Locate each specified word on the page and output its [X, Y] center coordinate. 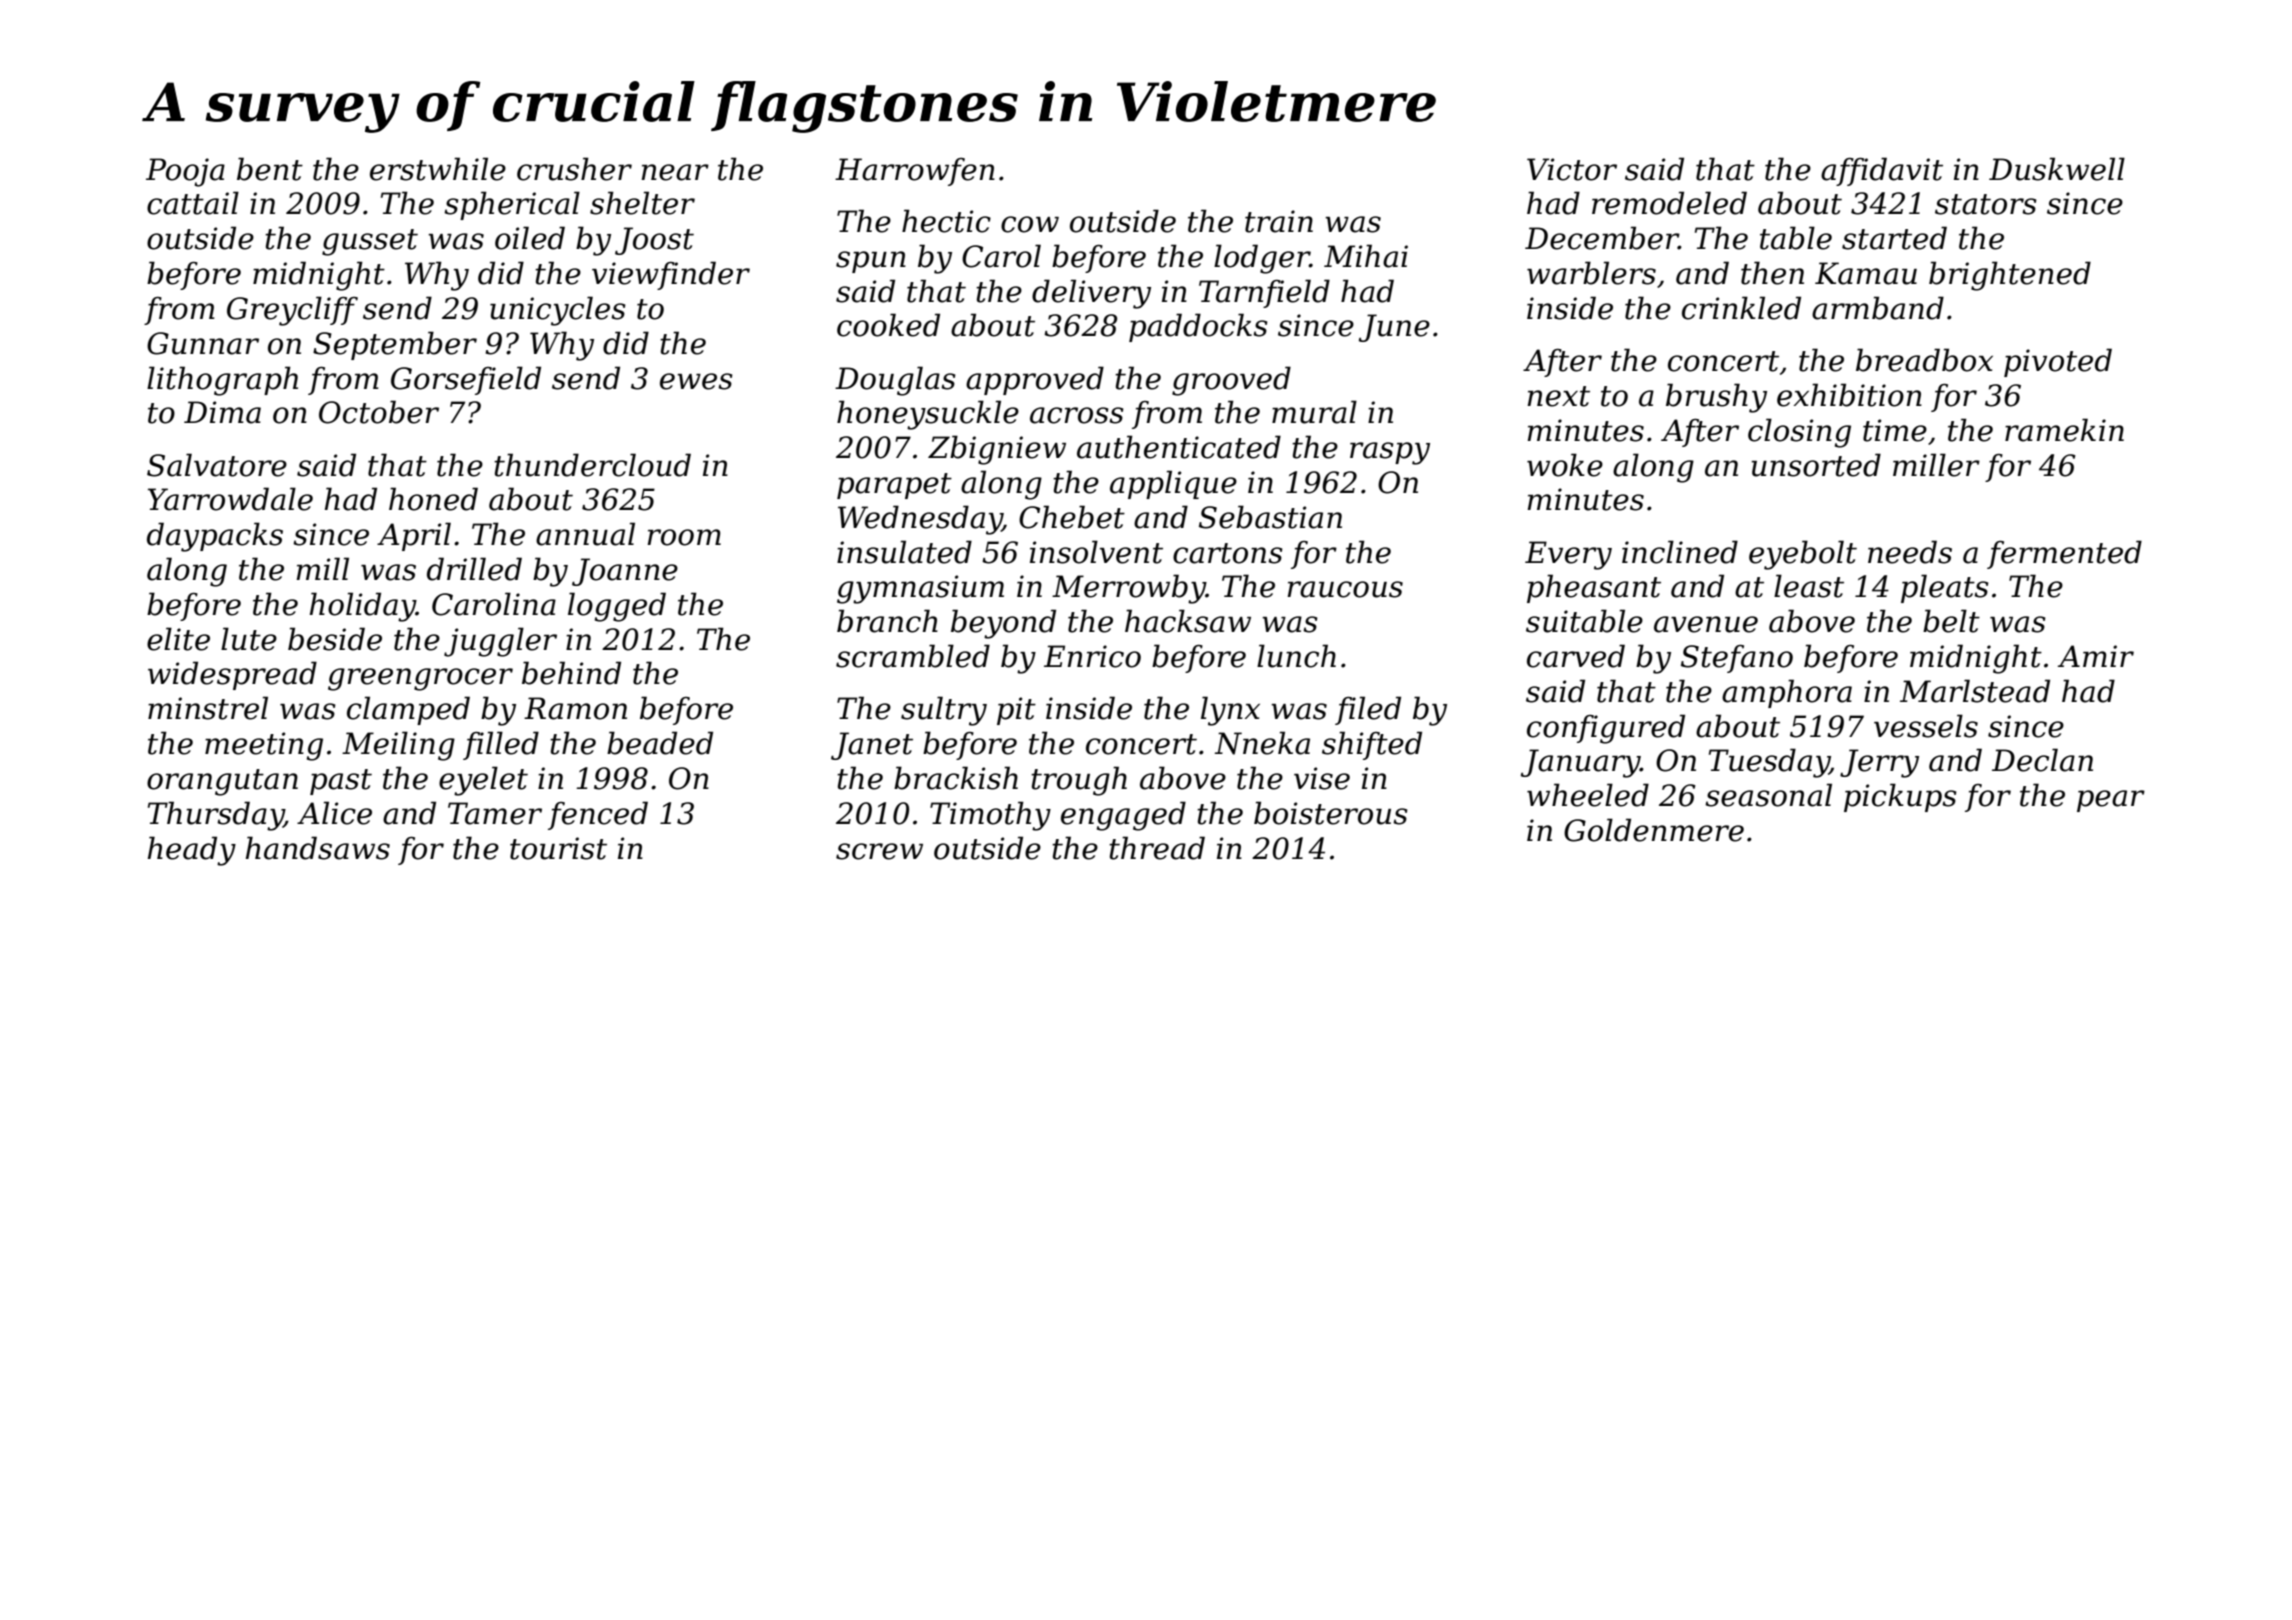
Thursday [216, 816]
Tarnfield [1264, 293]
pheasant [1594, 588]
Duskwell [2057, 169]
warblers [1591, 273]
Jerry [1879, 763]
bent [270, 169]
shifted [1372, 745]
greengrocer [420, 679]
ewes [696, 381]
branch [887, 621]
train [1279, 221]
